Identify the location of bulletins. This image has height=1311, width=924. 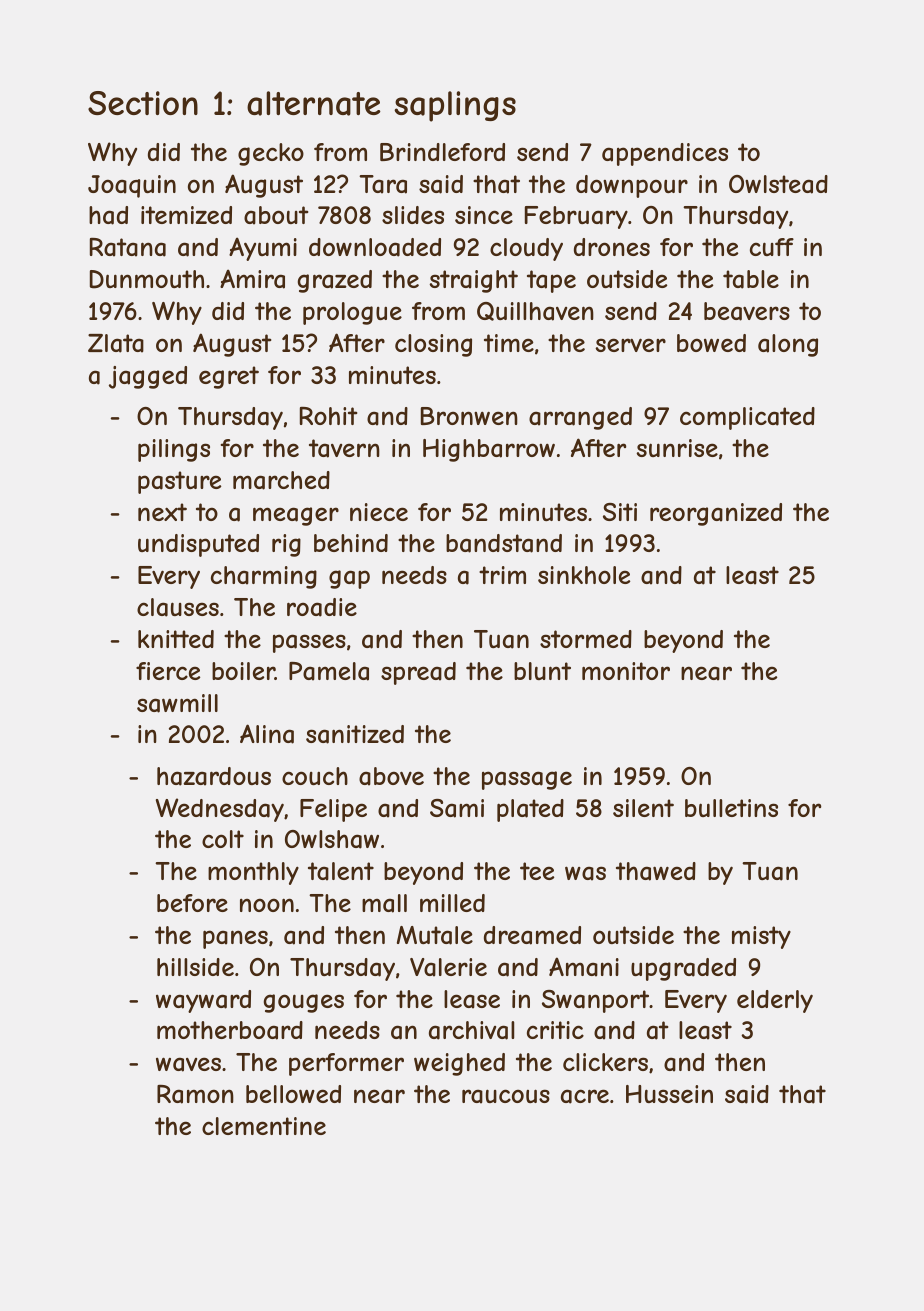
(731, 808).
